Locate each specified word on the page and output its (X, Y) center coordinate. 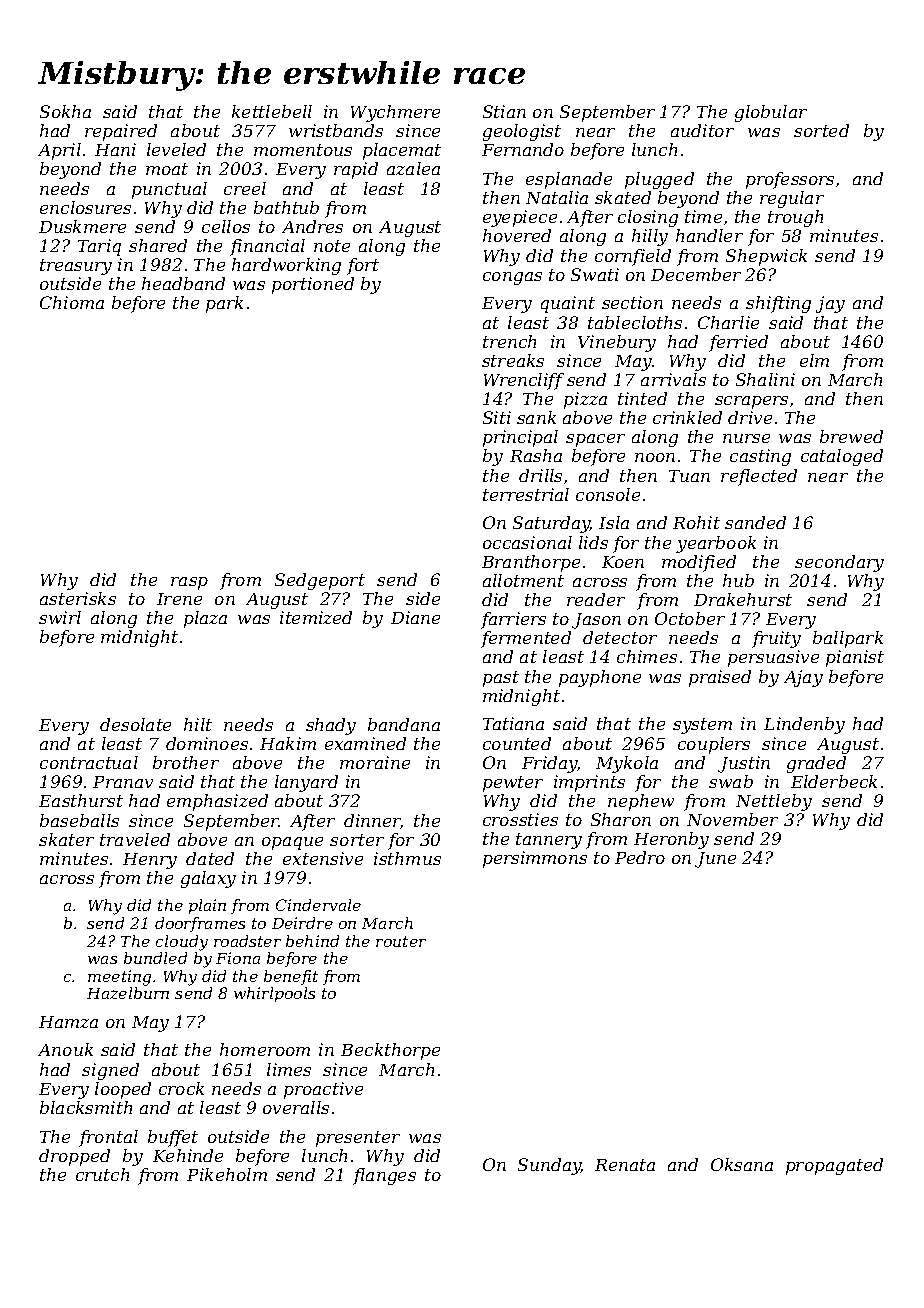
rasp (189, 583)
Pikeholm (227, 1174)
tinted (642, 398)
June (715, 860)
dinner (372, 821)
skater (66, 839)
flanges (384, 1176)
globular (771, 113)
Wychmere (395, 113)
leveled (176, 149)
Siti (497, 417)
